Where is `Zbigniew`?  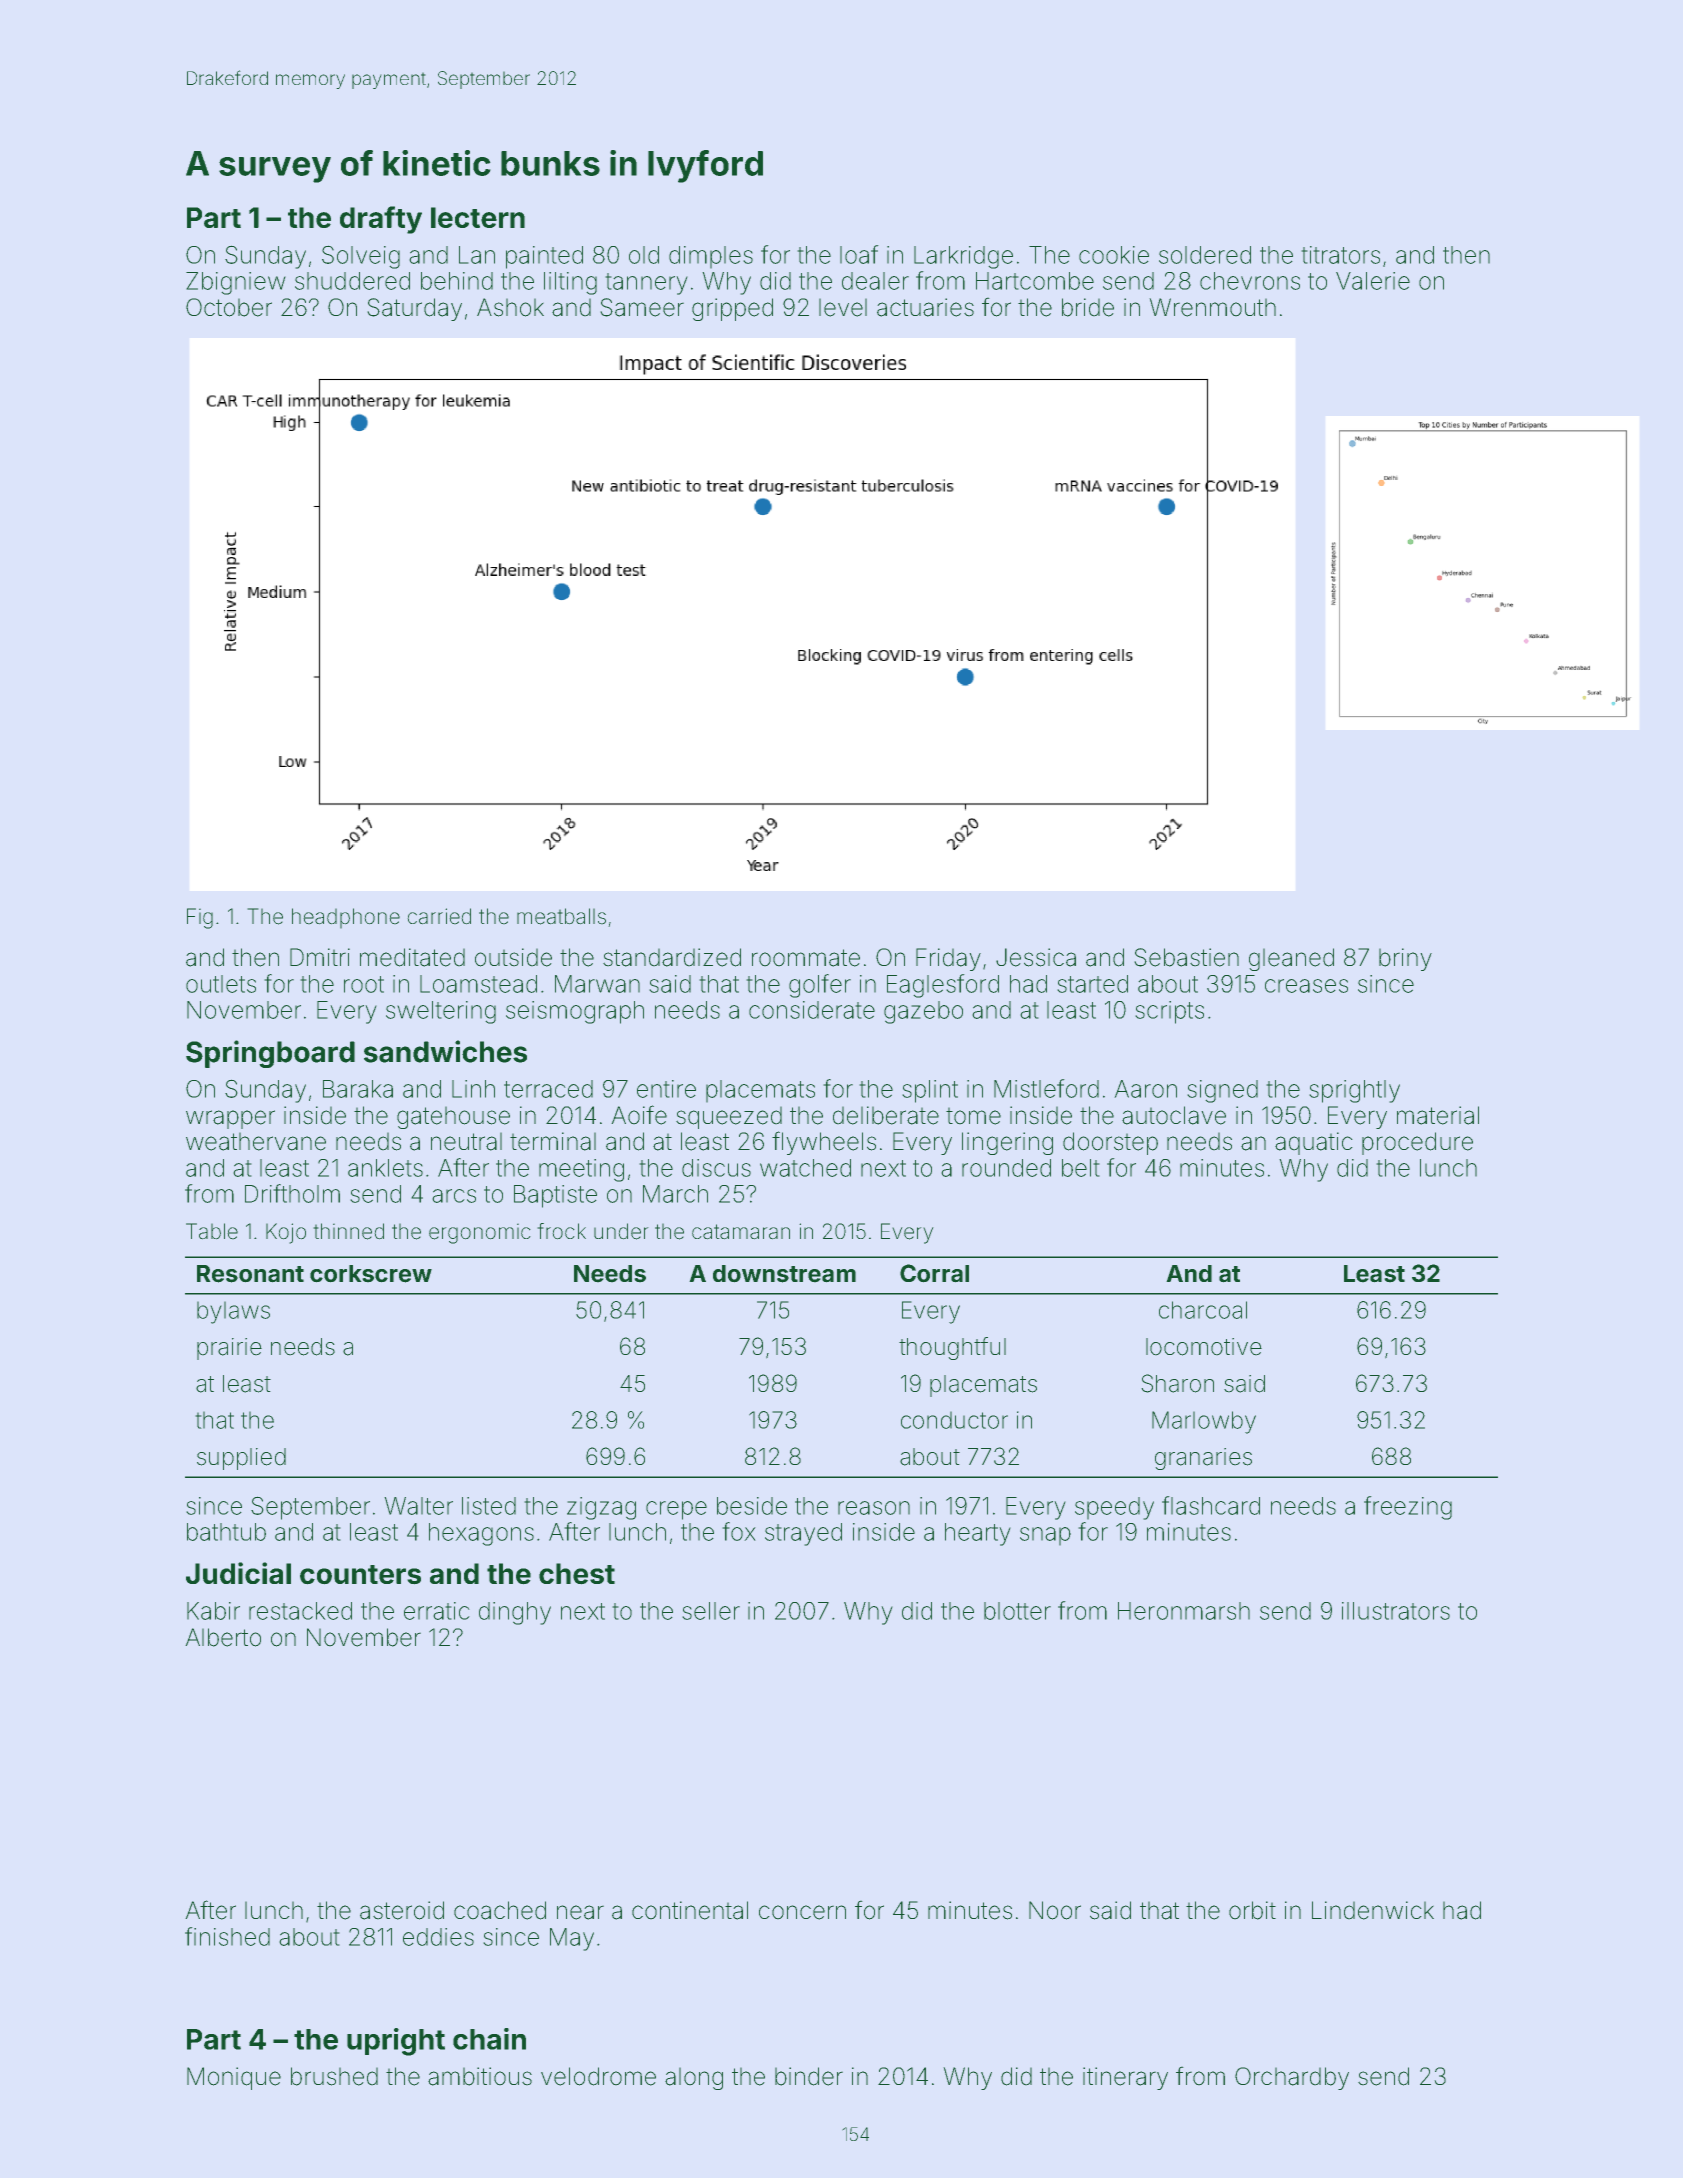
Zbigniew is located at coordinates (236, 283).
